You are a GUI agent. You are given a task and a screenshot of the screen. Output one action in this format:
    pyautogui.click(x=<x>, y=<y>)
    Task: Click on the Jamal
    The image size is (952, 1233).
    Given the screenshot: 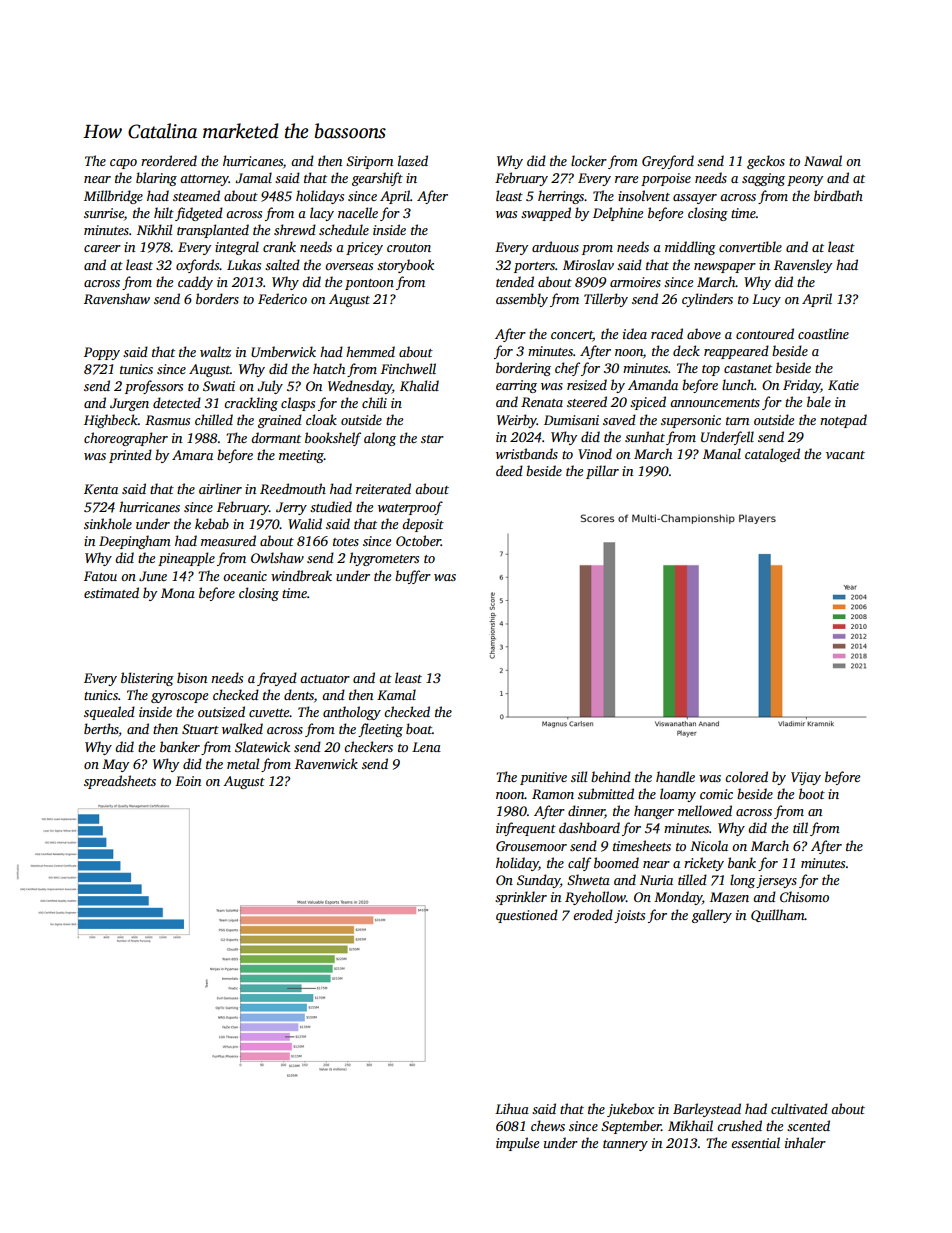 What is the action you would take?
    pyautogui.click(x=253, y=177)
